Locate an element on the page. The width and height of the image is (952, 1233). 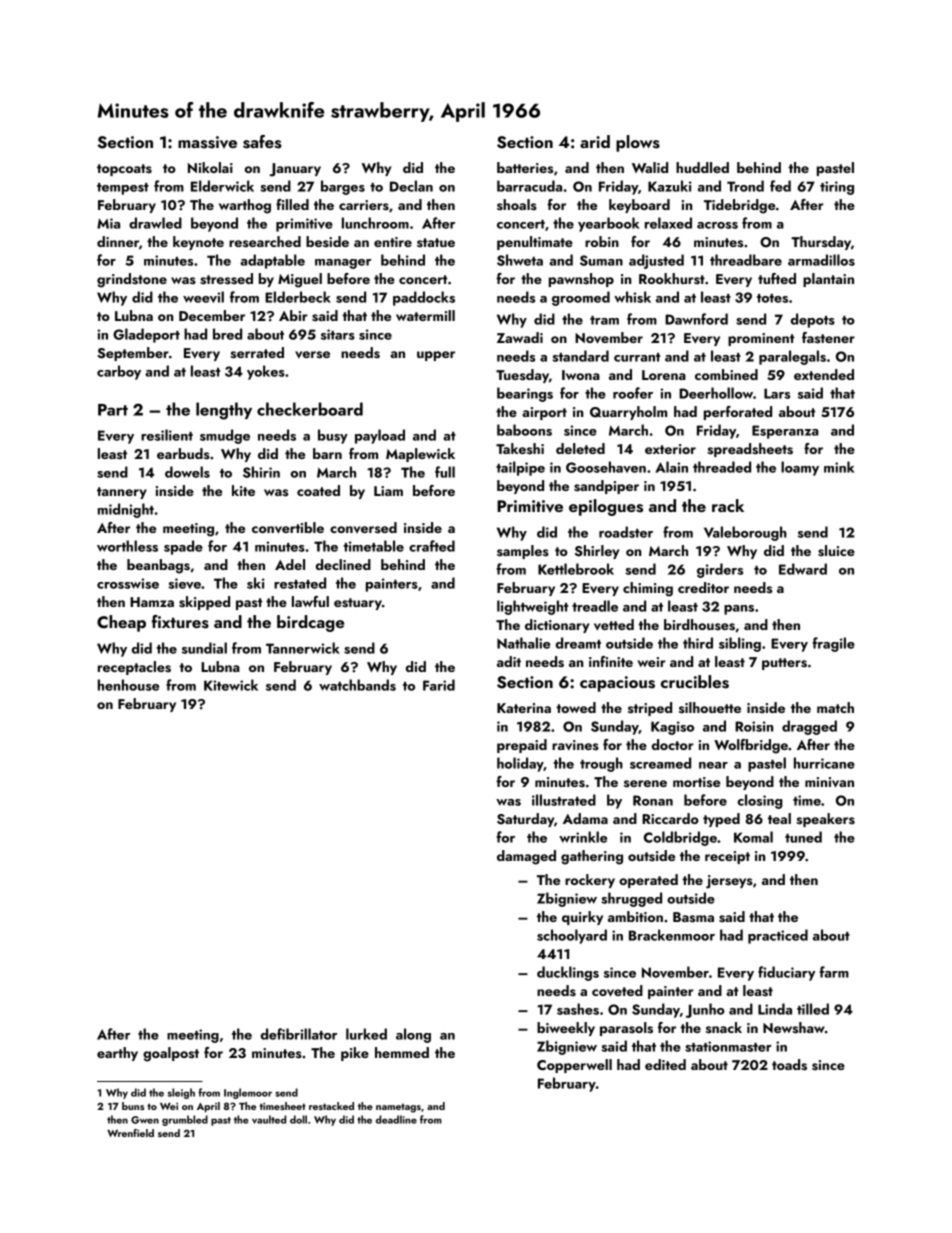
wrinkle is located at coordinates (583, 837).
